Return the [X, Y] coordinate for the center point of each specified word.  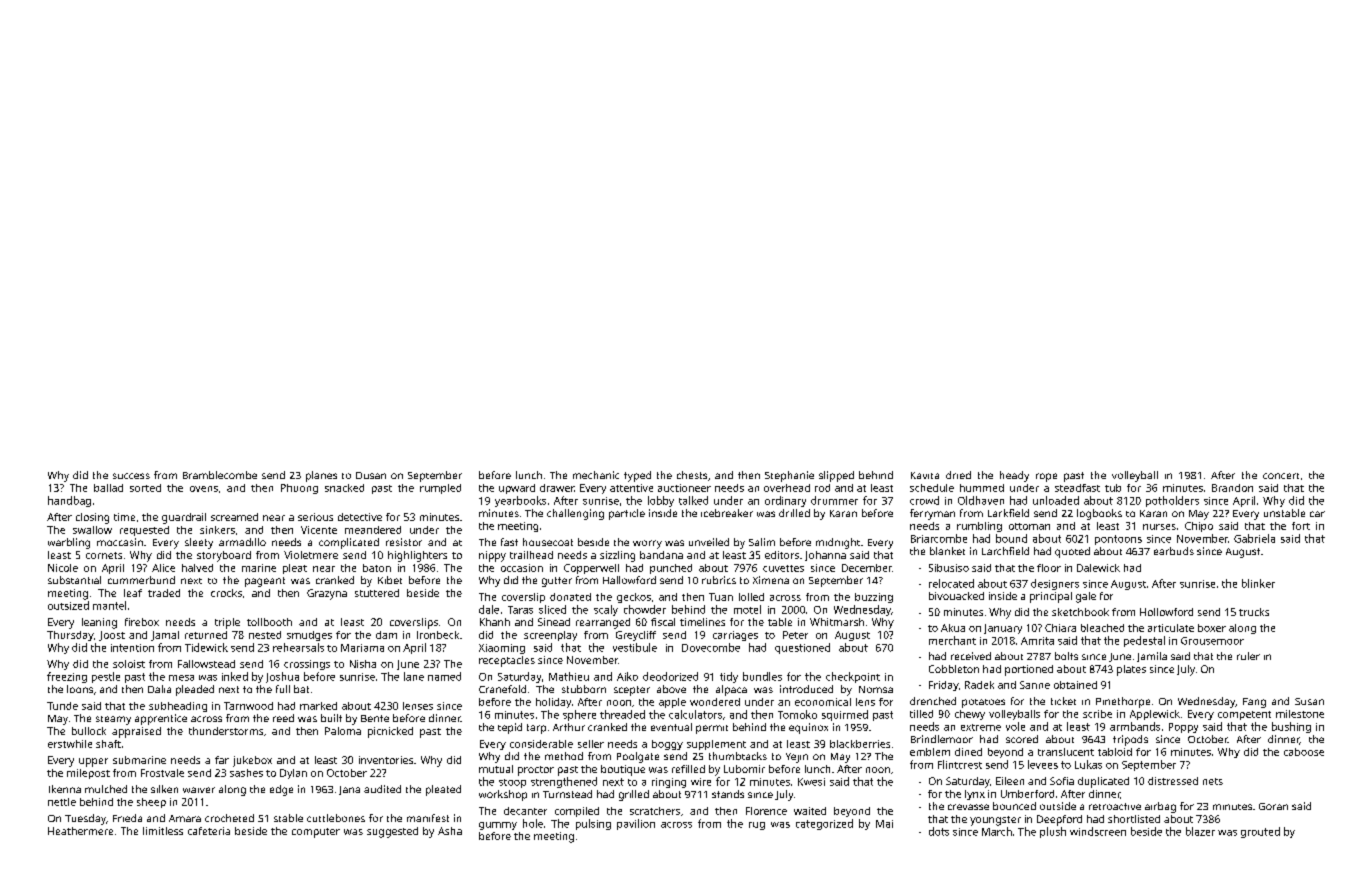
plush [1053, 832]
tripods [1130, 740]
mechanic [596, 475]
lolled [751, 597]
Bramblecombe [220, 475]
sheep [151, 803]
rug [757, 826]
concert [1281, 476]
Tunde [62, 706]
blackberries [860, 744]
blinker [1258, 583]
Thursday [70, 636]
